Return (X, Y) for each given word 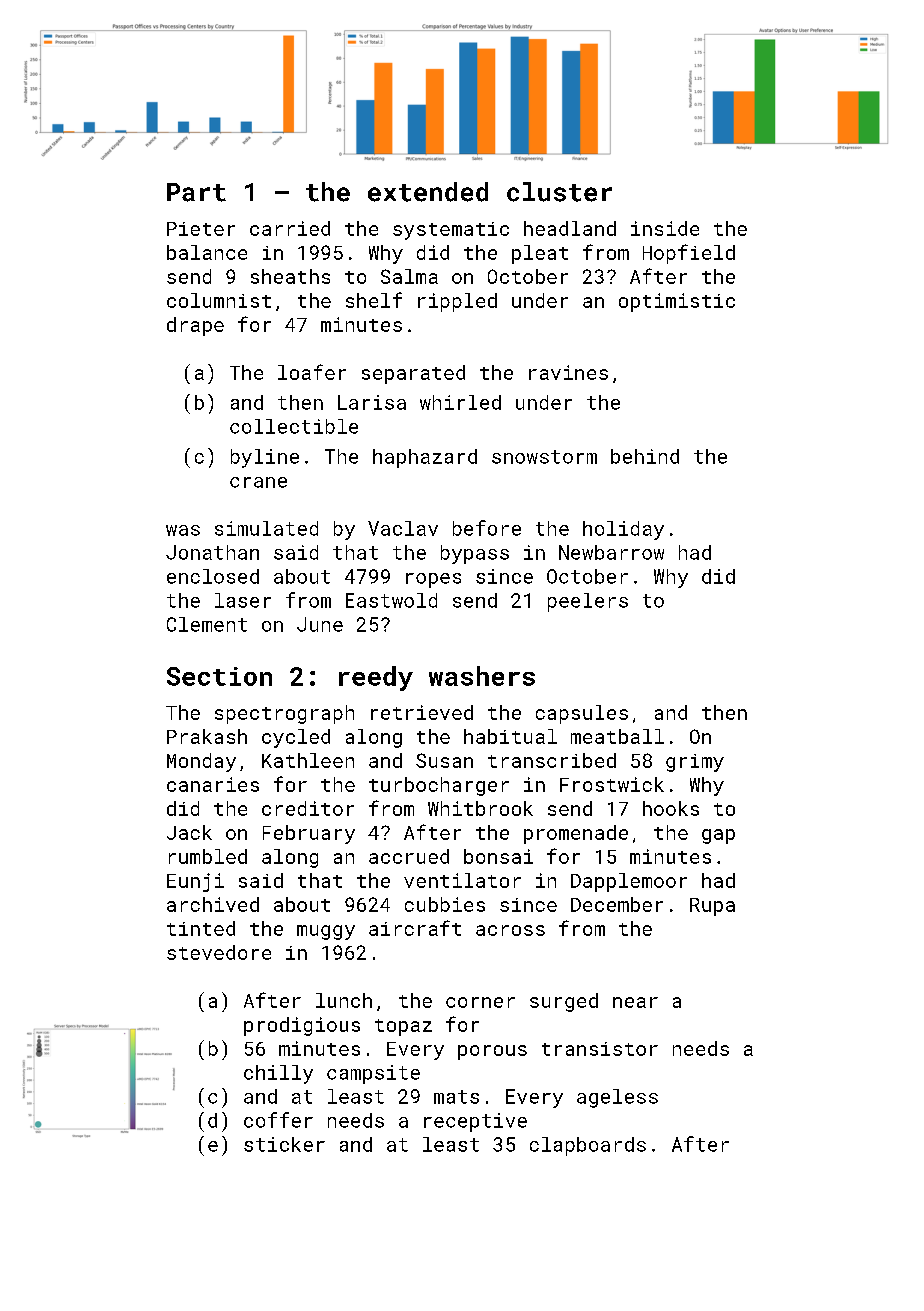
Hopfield (689, 254)
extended (428, 192)
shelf (374, 300)
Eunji (195, 882)
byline (265, 458)
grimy (695, 763)
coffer (278, 1120)
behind (645, 456)
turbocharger (439, 786)
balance (207, 252)
